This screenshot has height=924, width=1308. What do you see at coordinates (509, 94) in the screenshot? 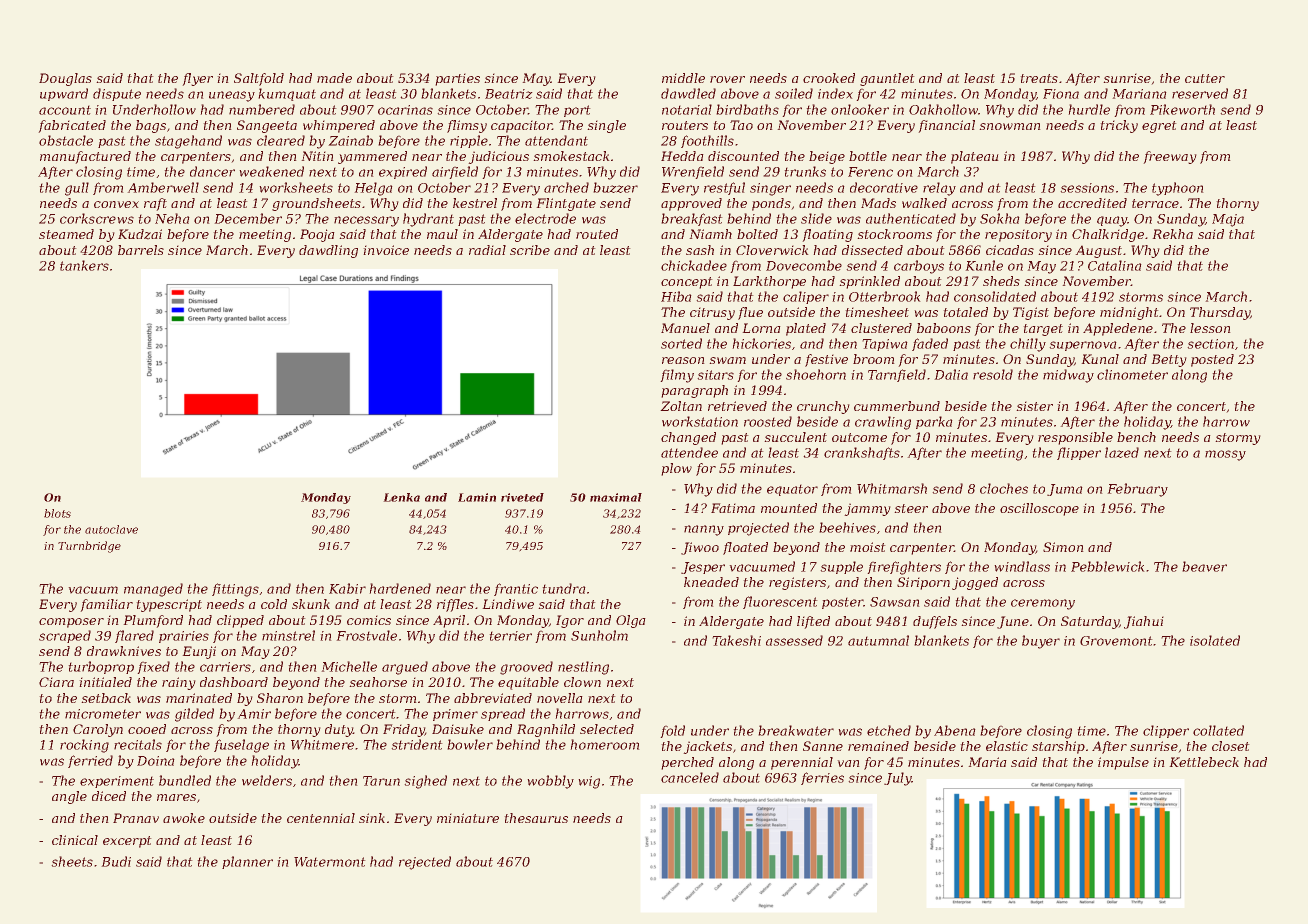
I see `Beatriz` at bounding box center [509, 94].
